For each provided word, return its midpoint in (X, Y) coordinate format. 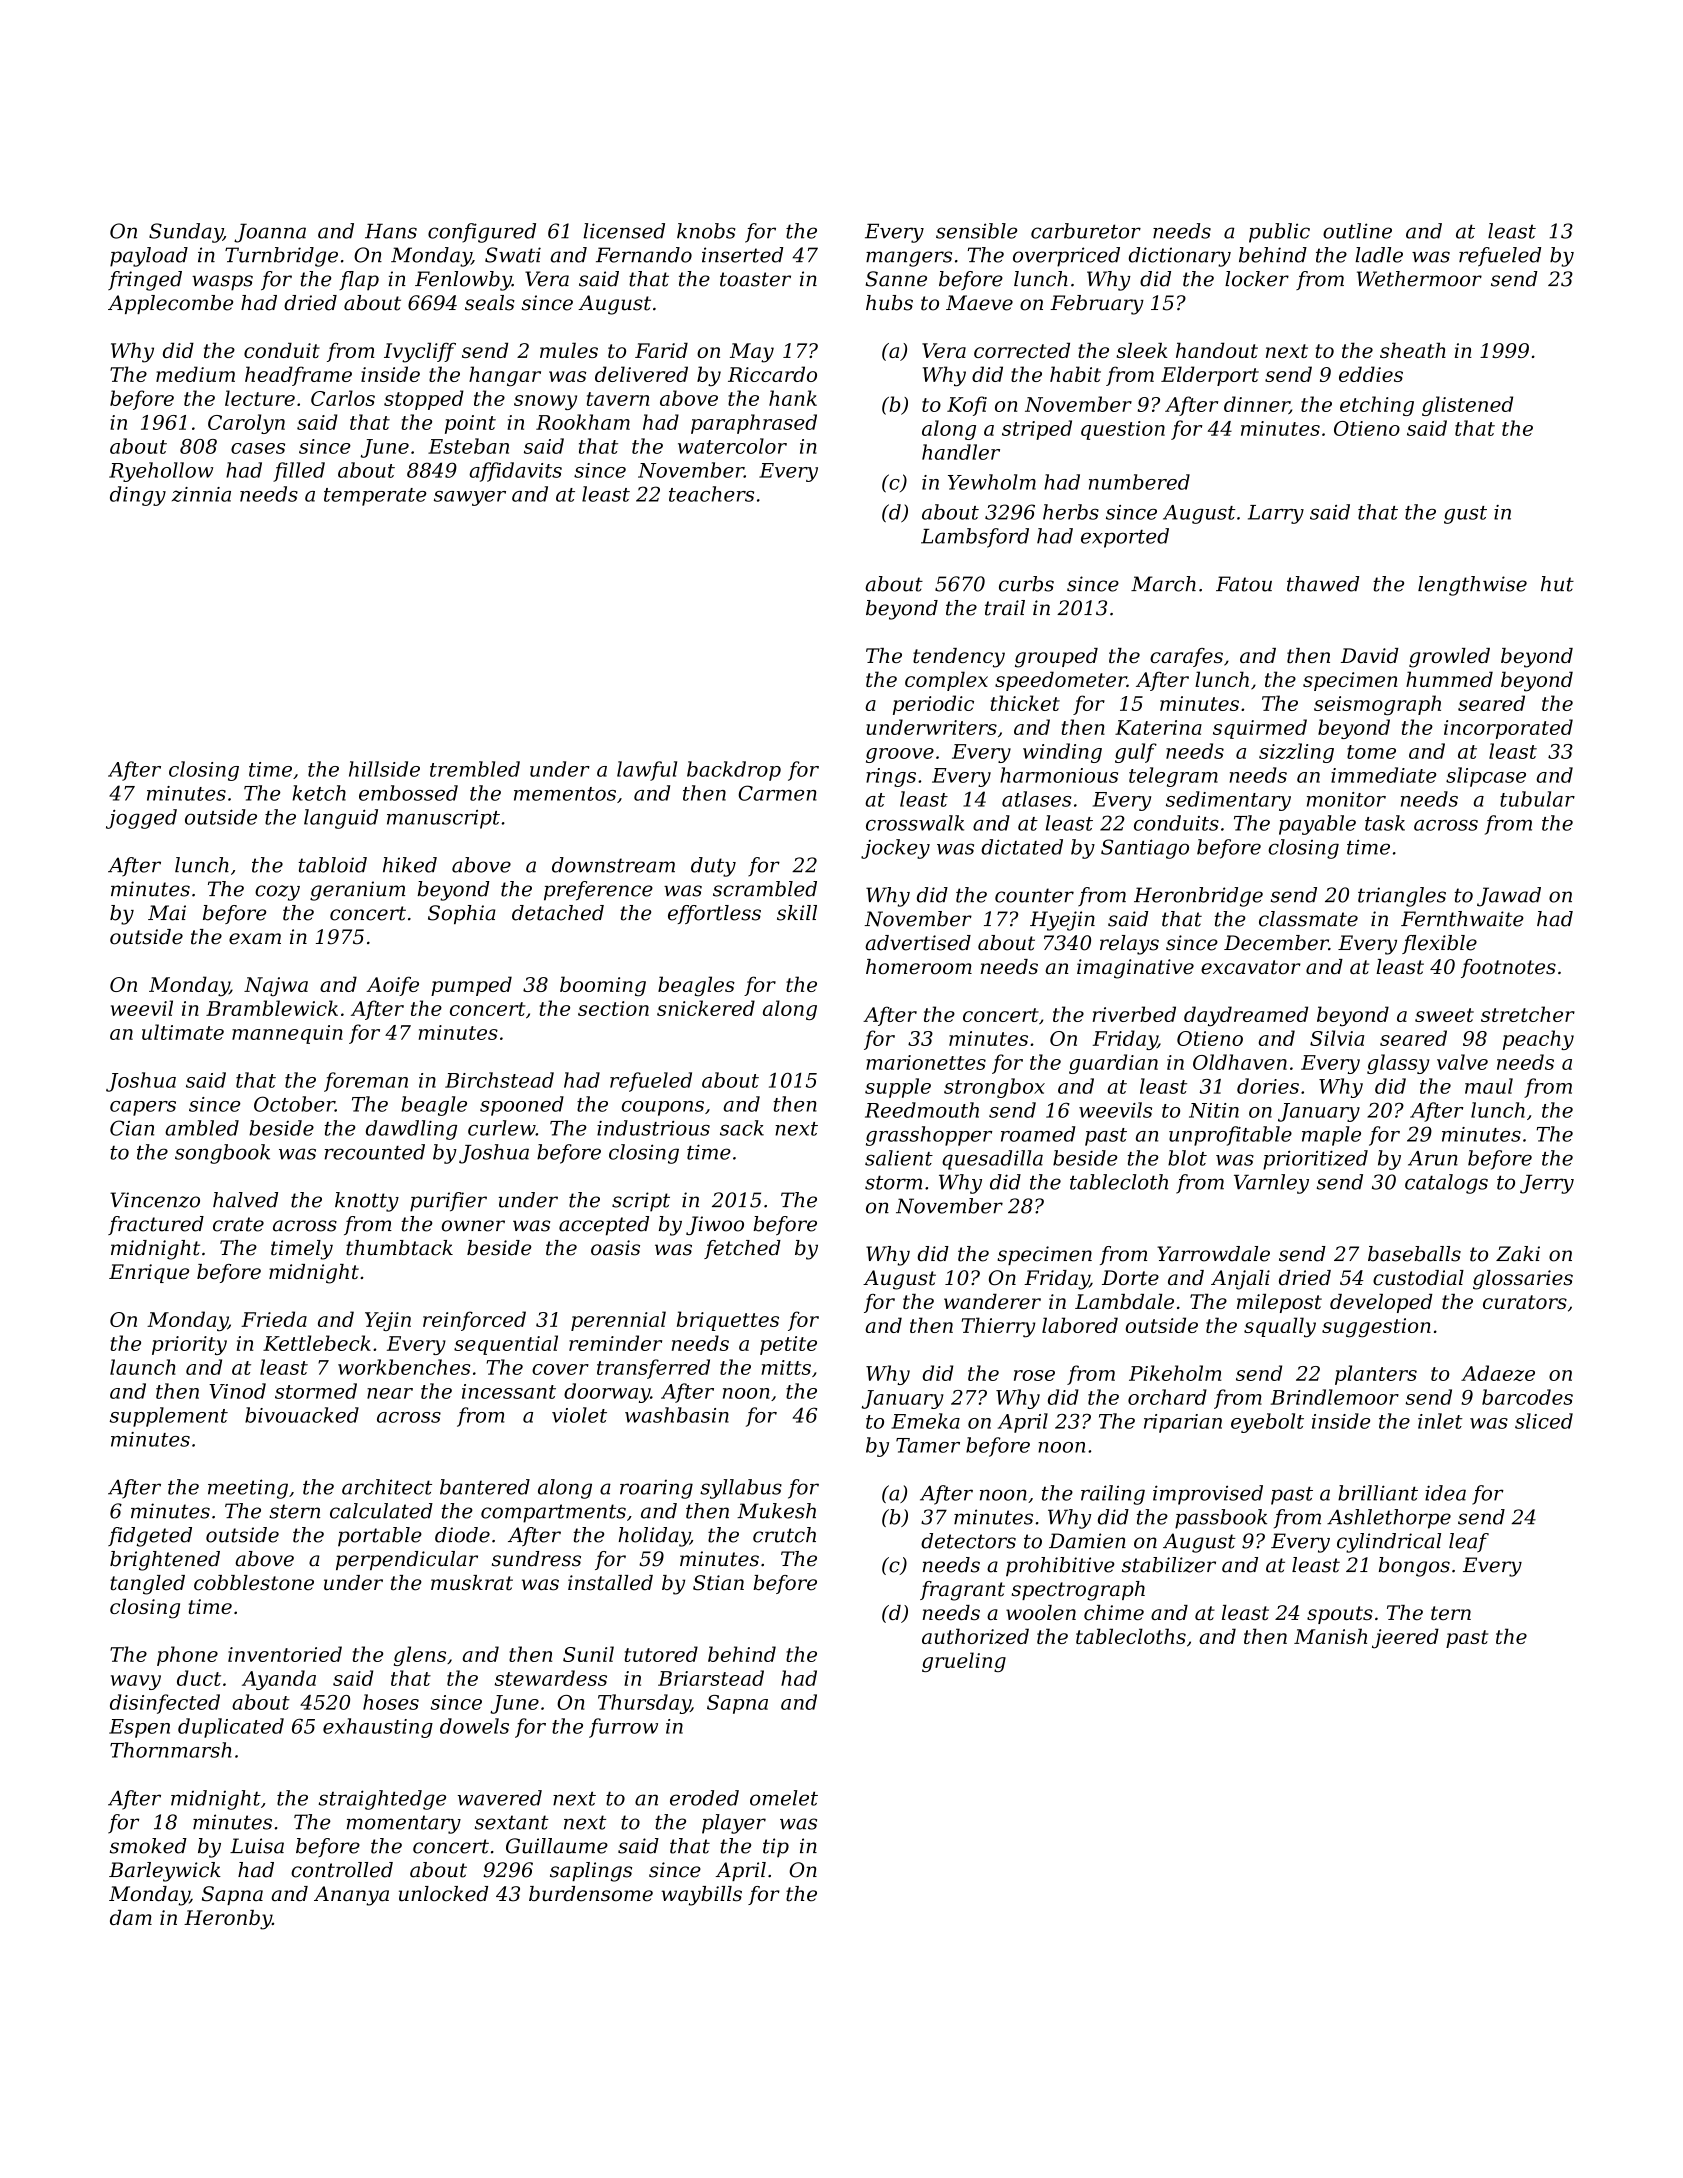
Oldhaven (1240, 1062)
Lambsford (975, 538)
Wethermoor (1419, 279)
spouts (1340, 1615)
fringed (145, 281)
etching (1377, 406)
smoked (148, 1846)
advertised (918, 943)
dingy (138, 496)
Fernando (644, 255)
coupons (663, 1108)
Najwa (276, 987)
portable (380, 1537)
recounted (374, 1152)
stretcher (1528, 1014)
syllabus (741, 1489)
